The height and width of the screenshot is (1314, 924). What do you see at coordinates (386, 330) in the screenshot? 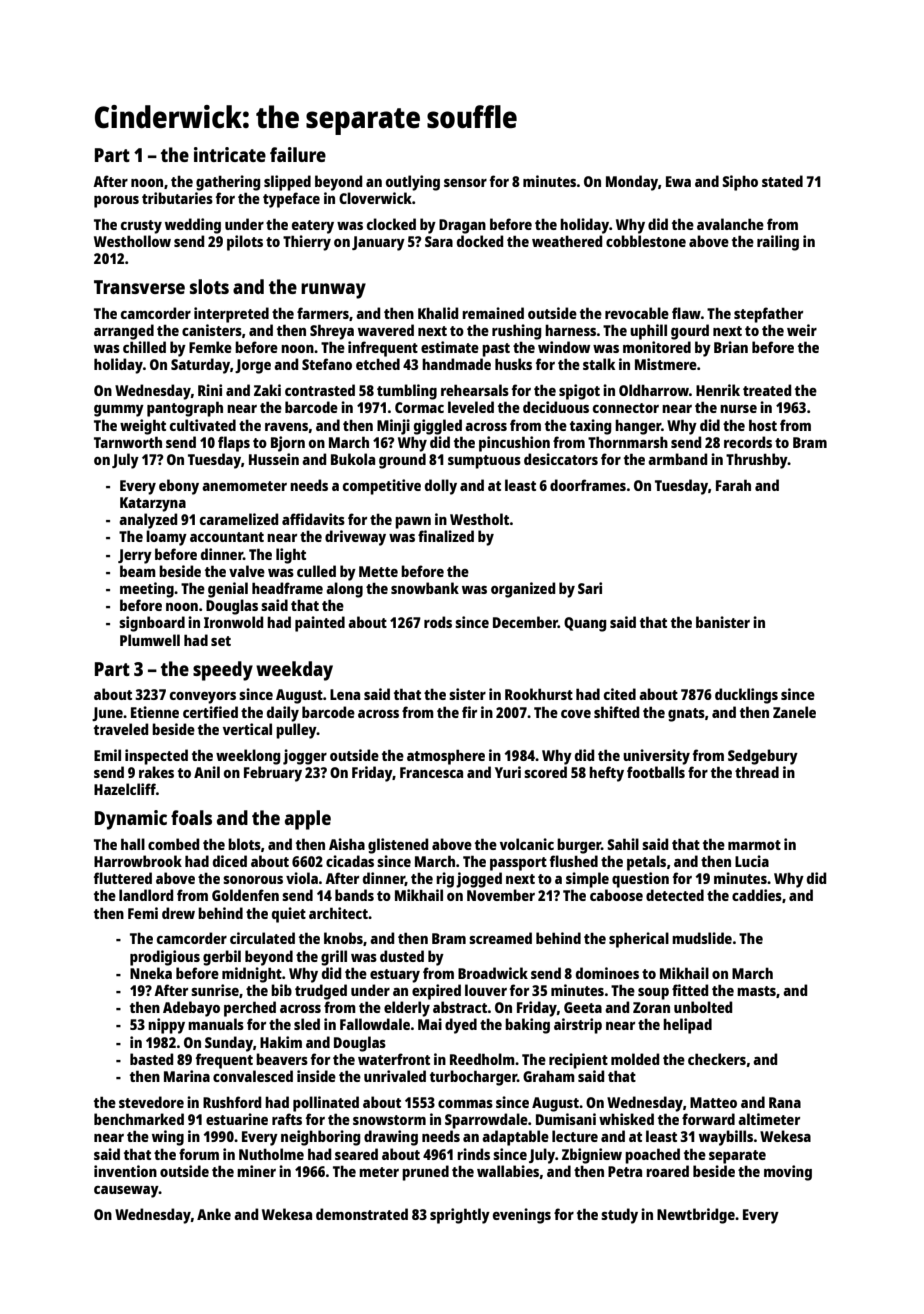
I see `wavered` at bounding box center [386, 330].
